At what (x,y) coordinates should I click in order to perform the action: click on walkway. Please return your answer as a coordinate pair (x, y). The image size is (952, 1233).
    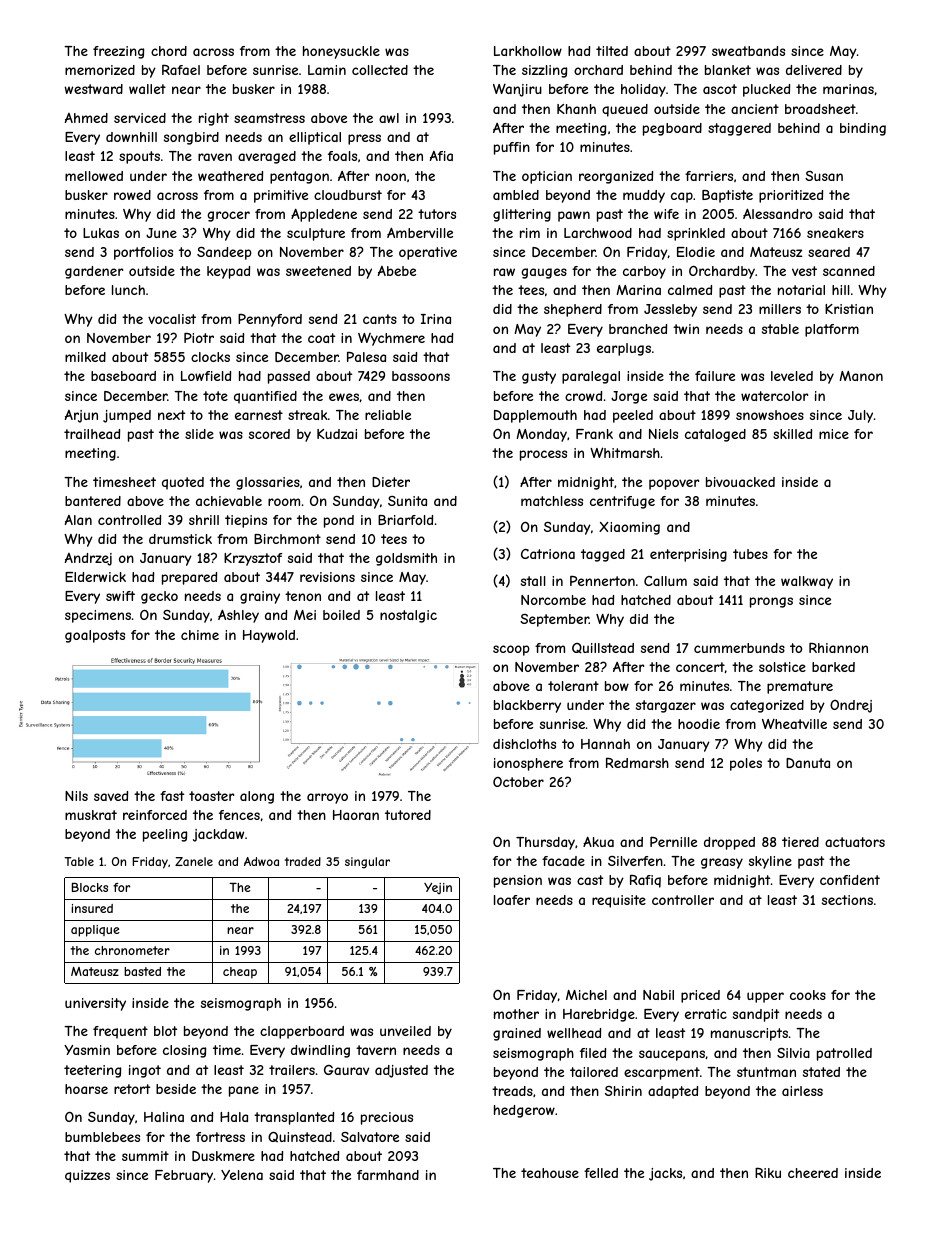
    Looking at the image, I should click on (807, 582).
